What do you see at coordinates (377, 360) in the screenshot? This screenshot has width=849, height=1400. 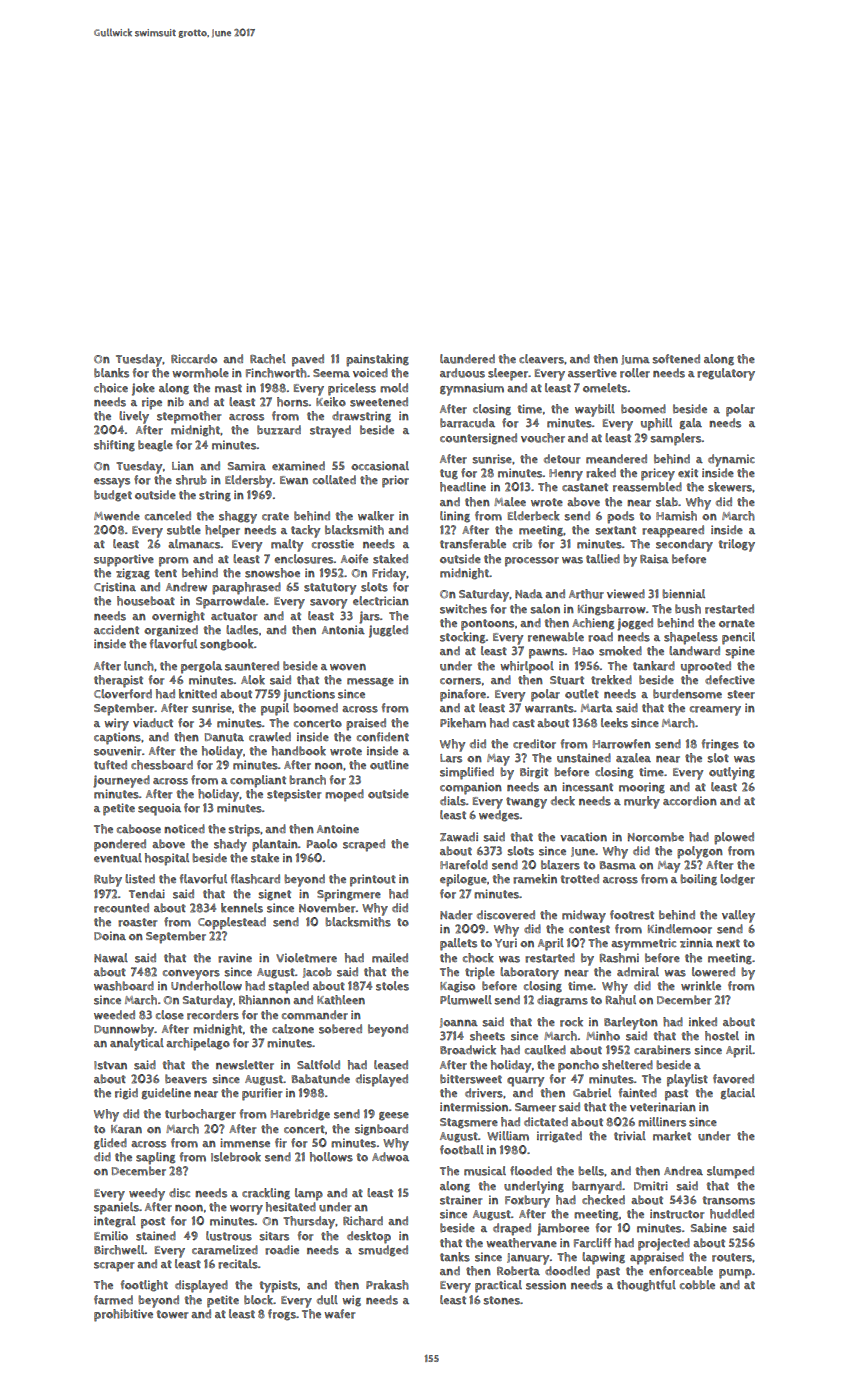 I see `painstaking` at bounding box center [377, 360].
